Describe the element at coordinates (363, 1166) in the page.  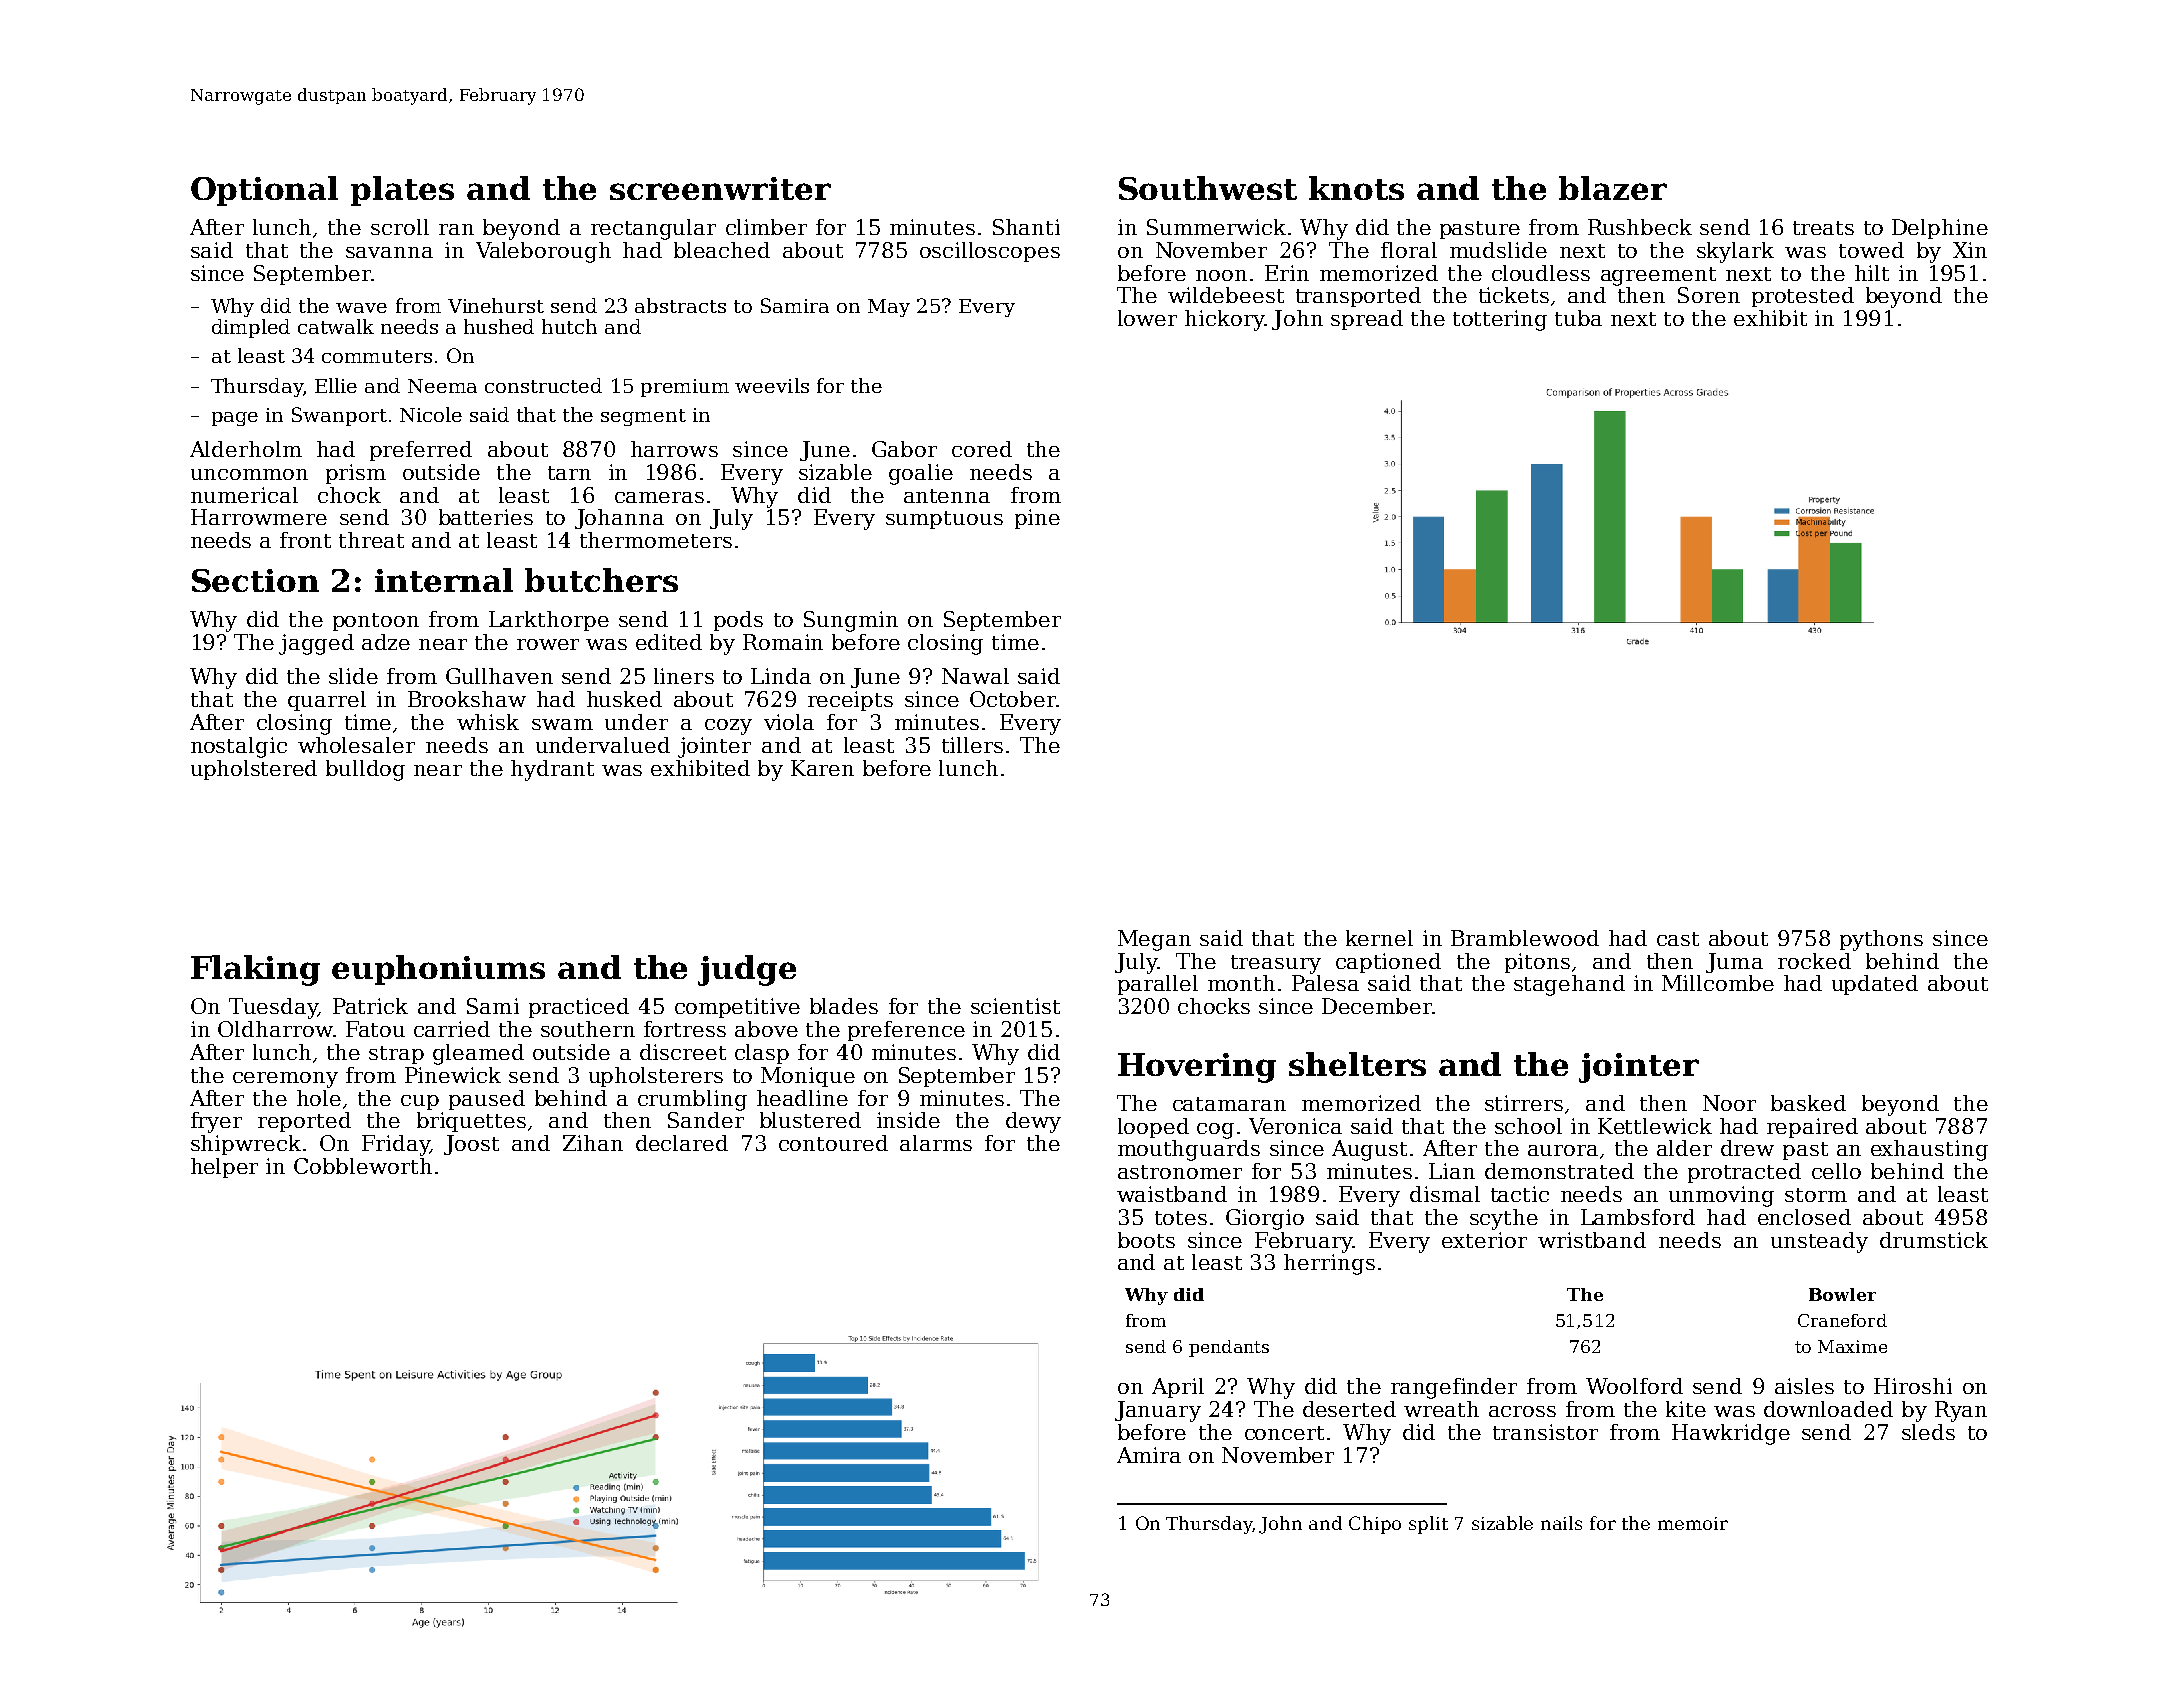
I see `Cobbleworth` at that location.
